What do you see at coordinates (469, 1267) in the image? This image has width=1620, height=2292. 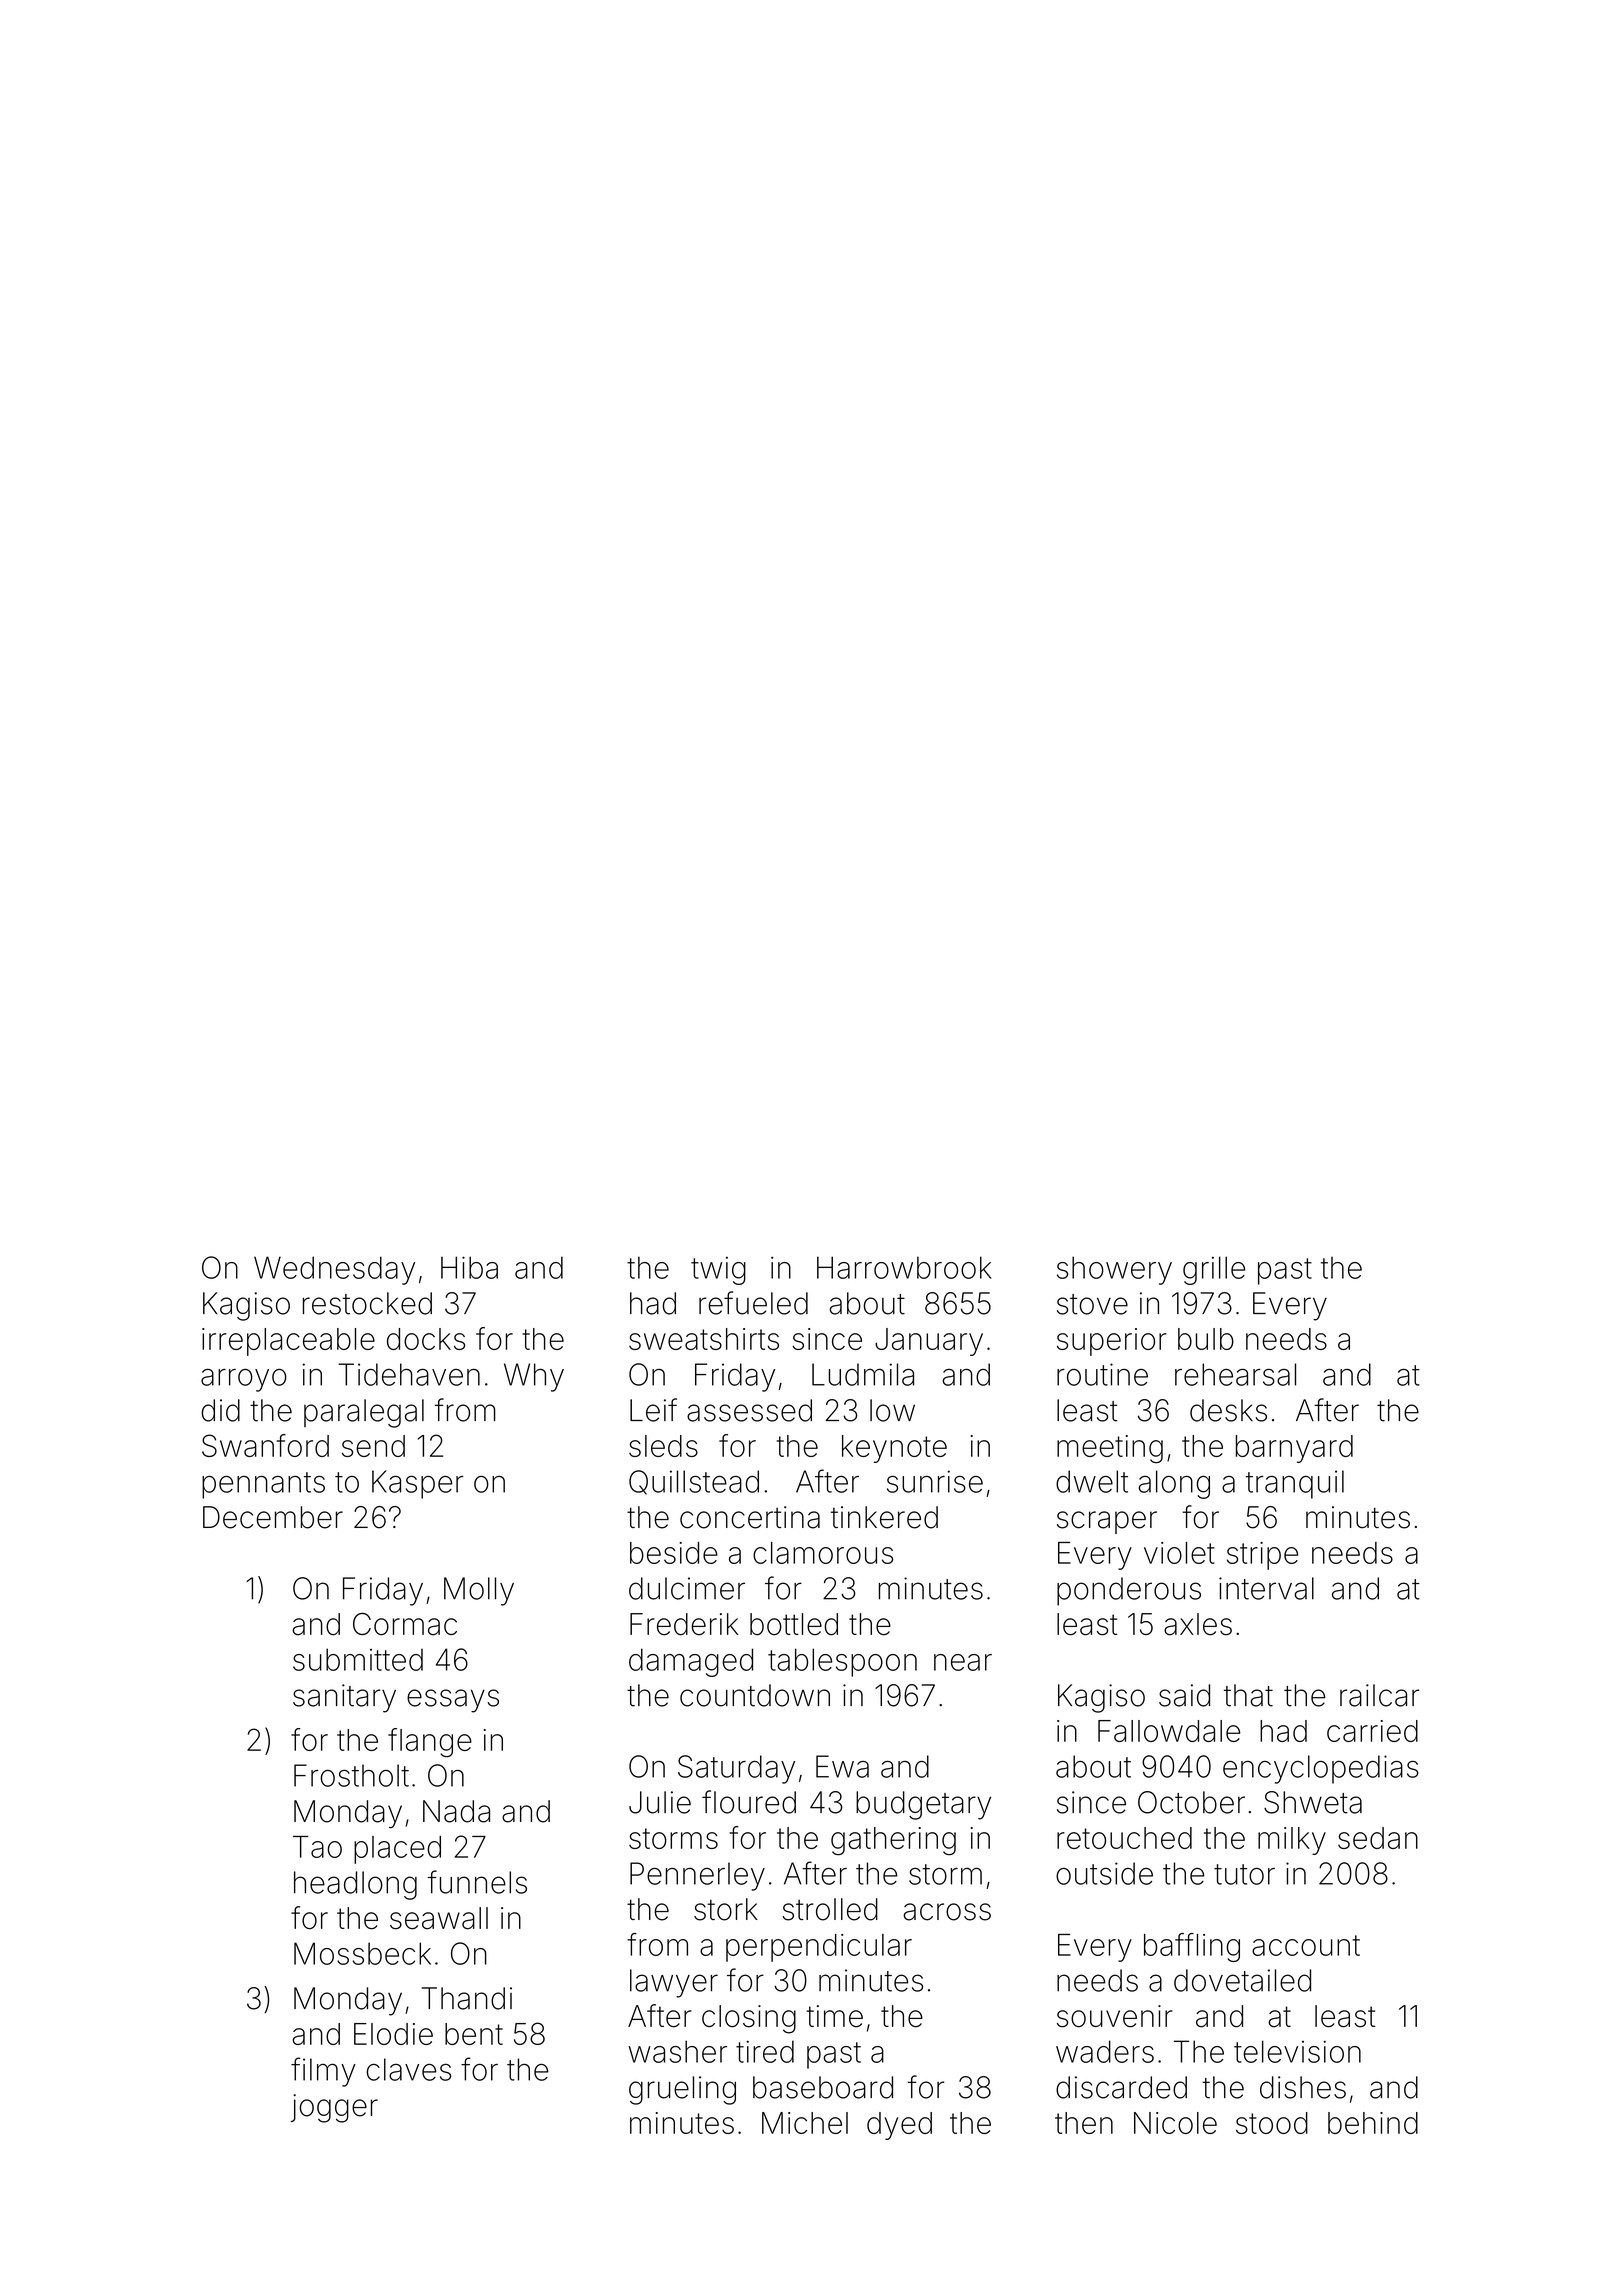 I see `Hiba` at bounding box center [469, 1267].
